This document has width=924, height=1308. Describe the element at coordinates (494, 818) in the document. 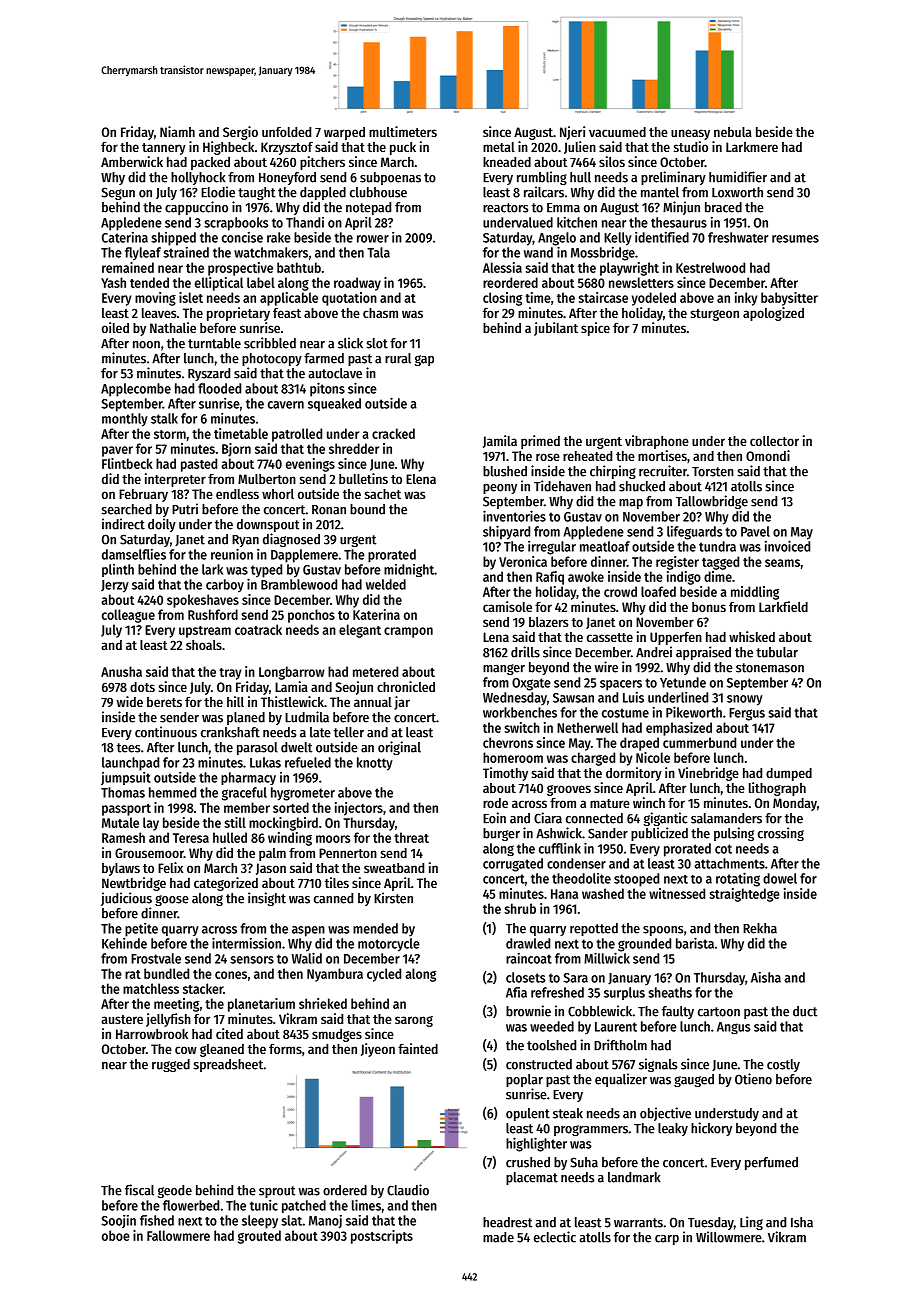

I see `Eoin` at that location.
